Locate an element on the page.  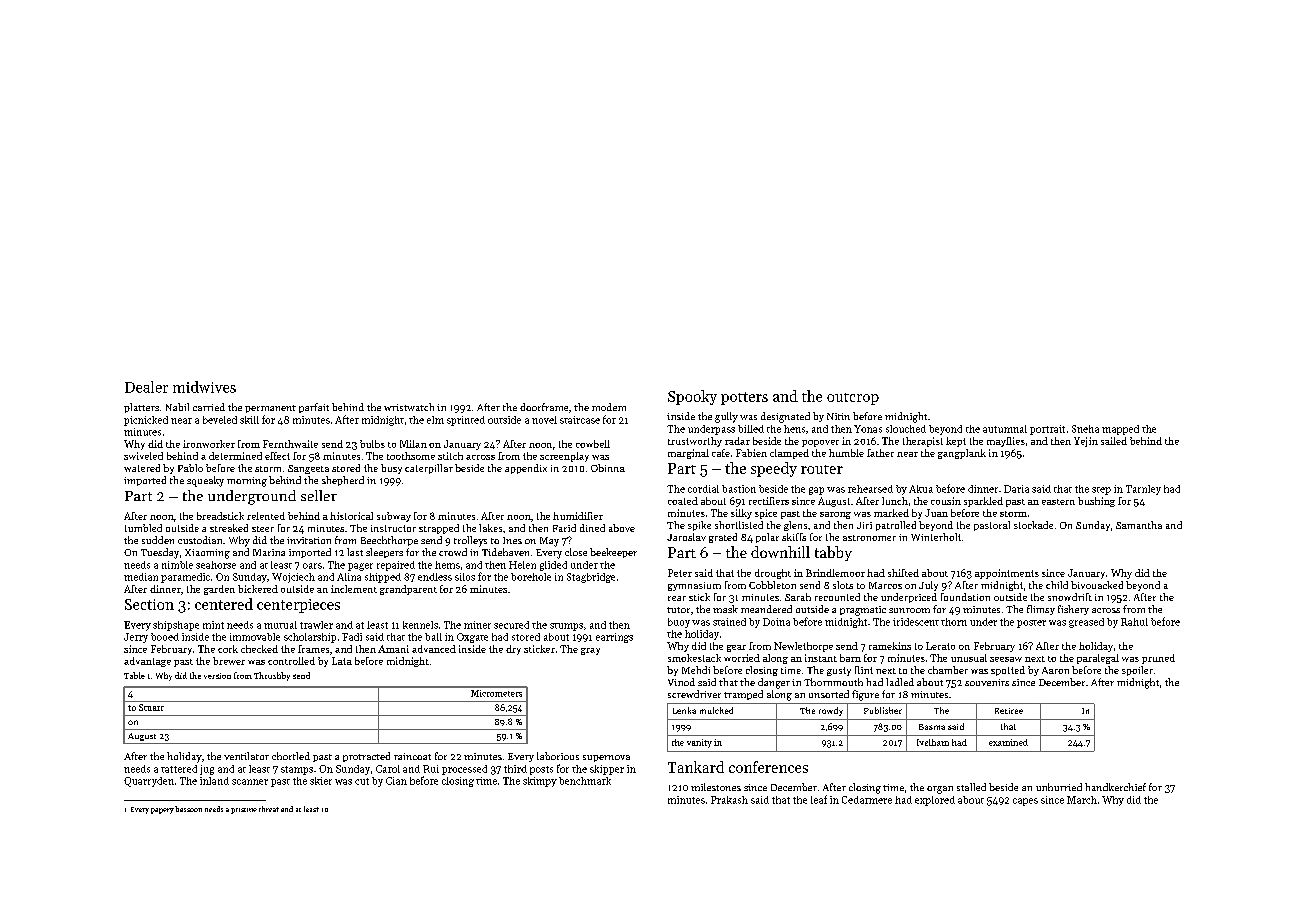
stumps is located at coordinates (566, 627).
